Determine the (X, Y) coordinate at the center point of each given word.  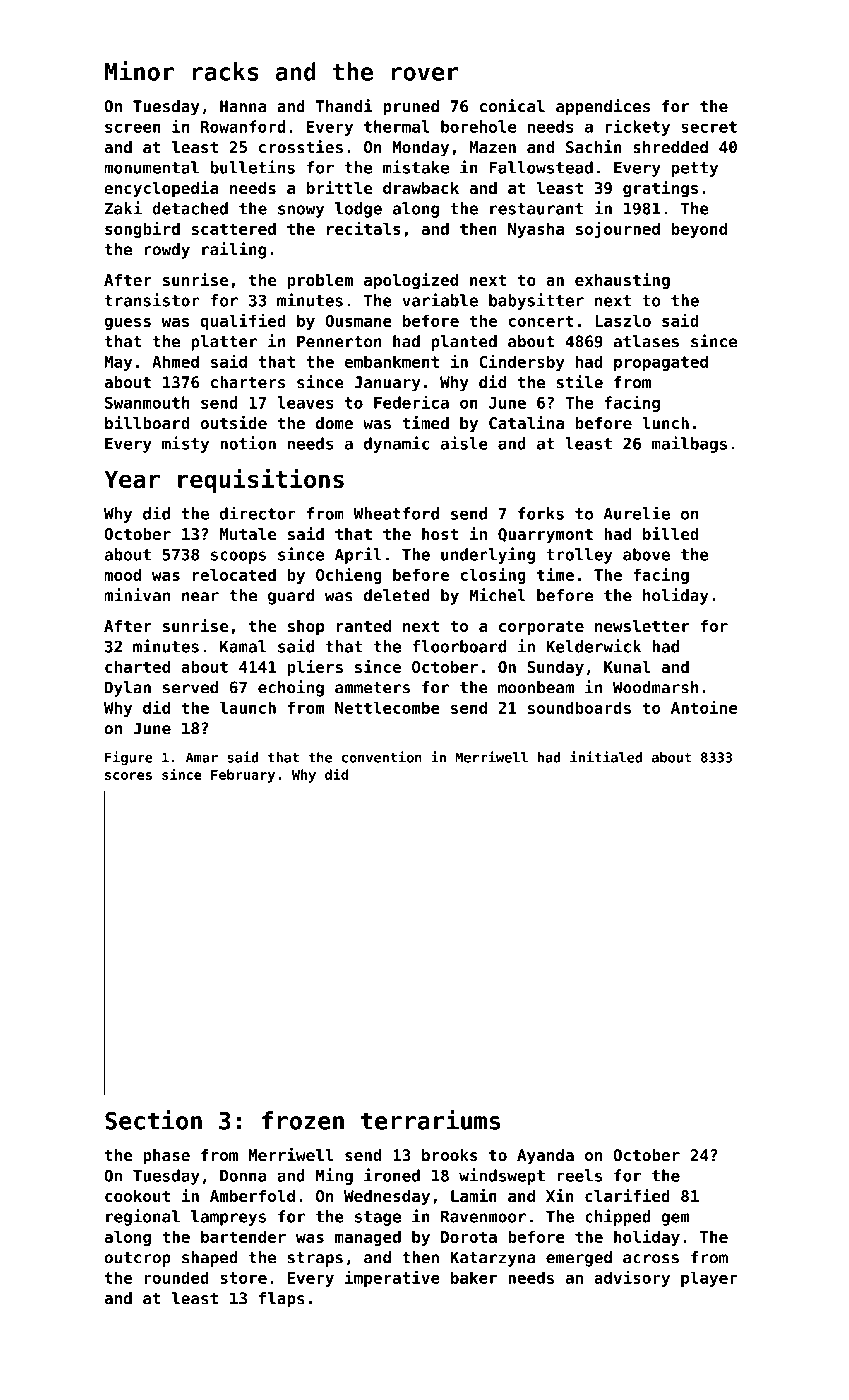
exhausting (622, 281)
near (200, 597)
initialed (606, 757)
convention (382, 757)
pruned (411, 108)
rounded (176, 1277)
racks (225, 71)
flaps (282, 1300)
